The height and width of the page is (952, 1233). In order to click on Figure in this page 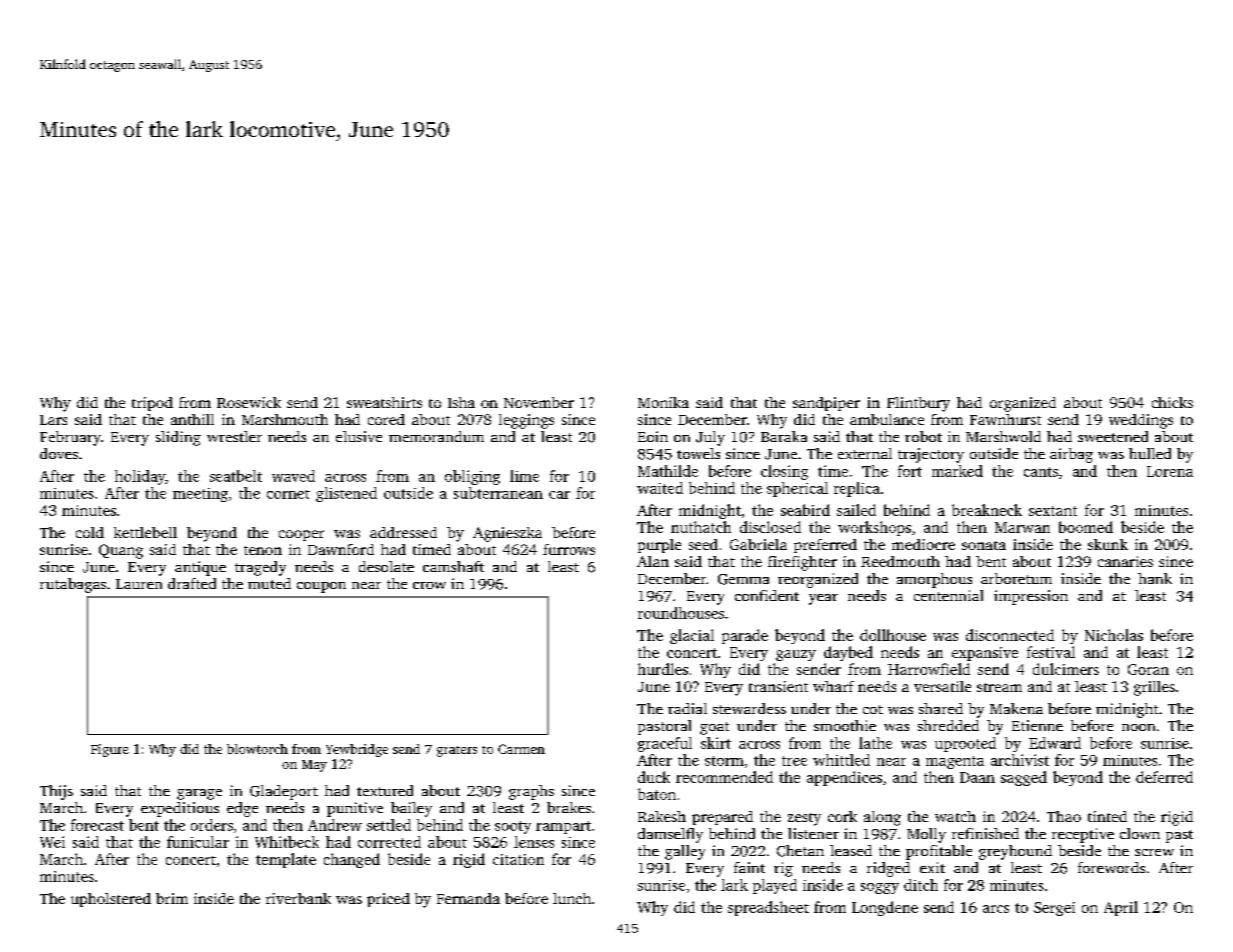, I will do `click(110, 750)`.
